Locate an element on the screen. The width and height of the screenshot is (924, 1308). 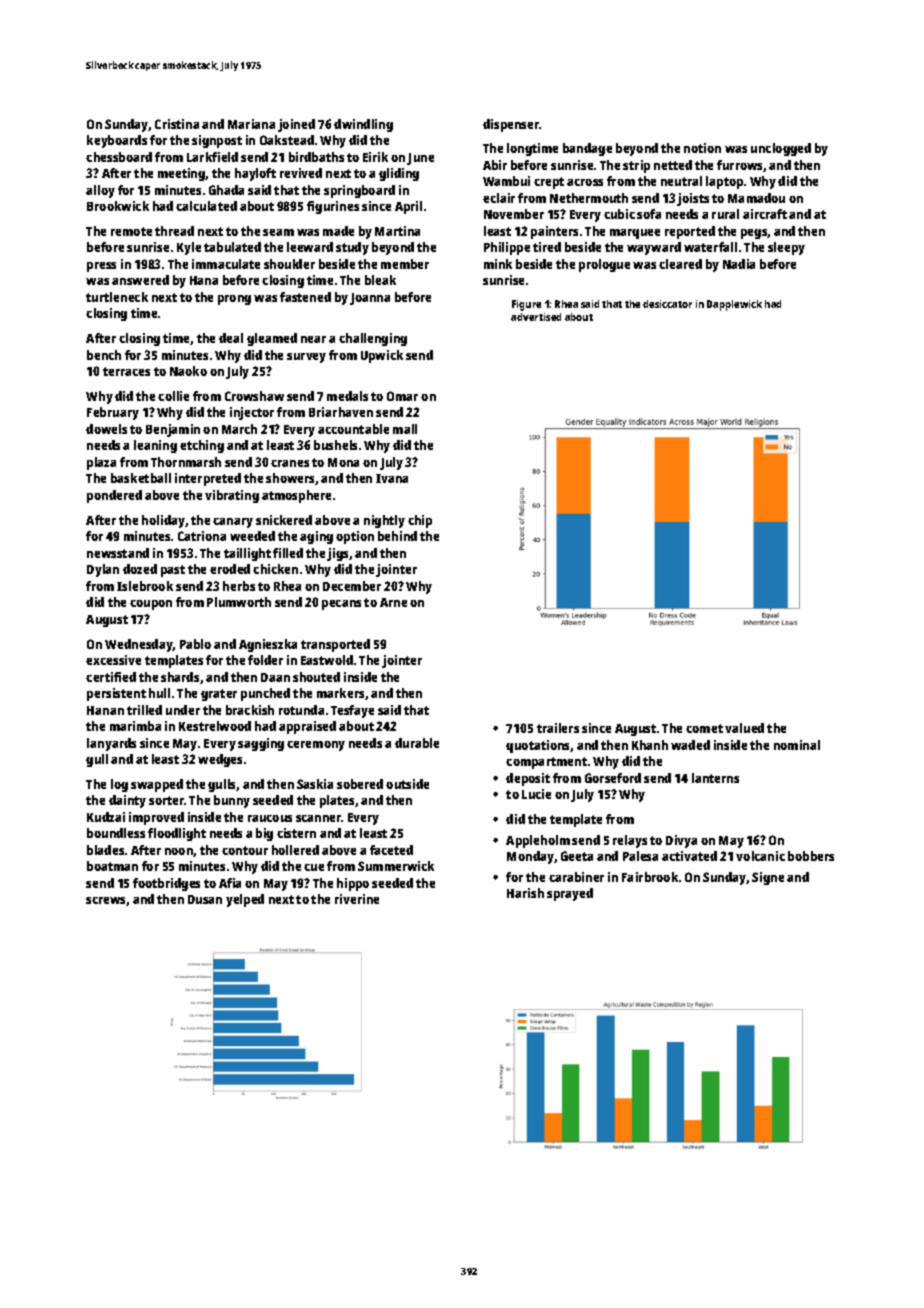
eclair is located at coordinates (499, 198).
